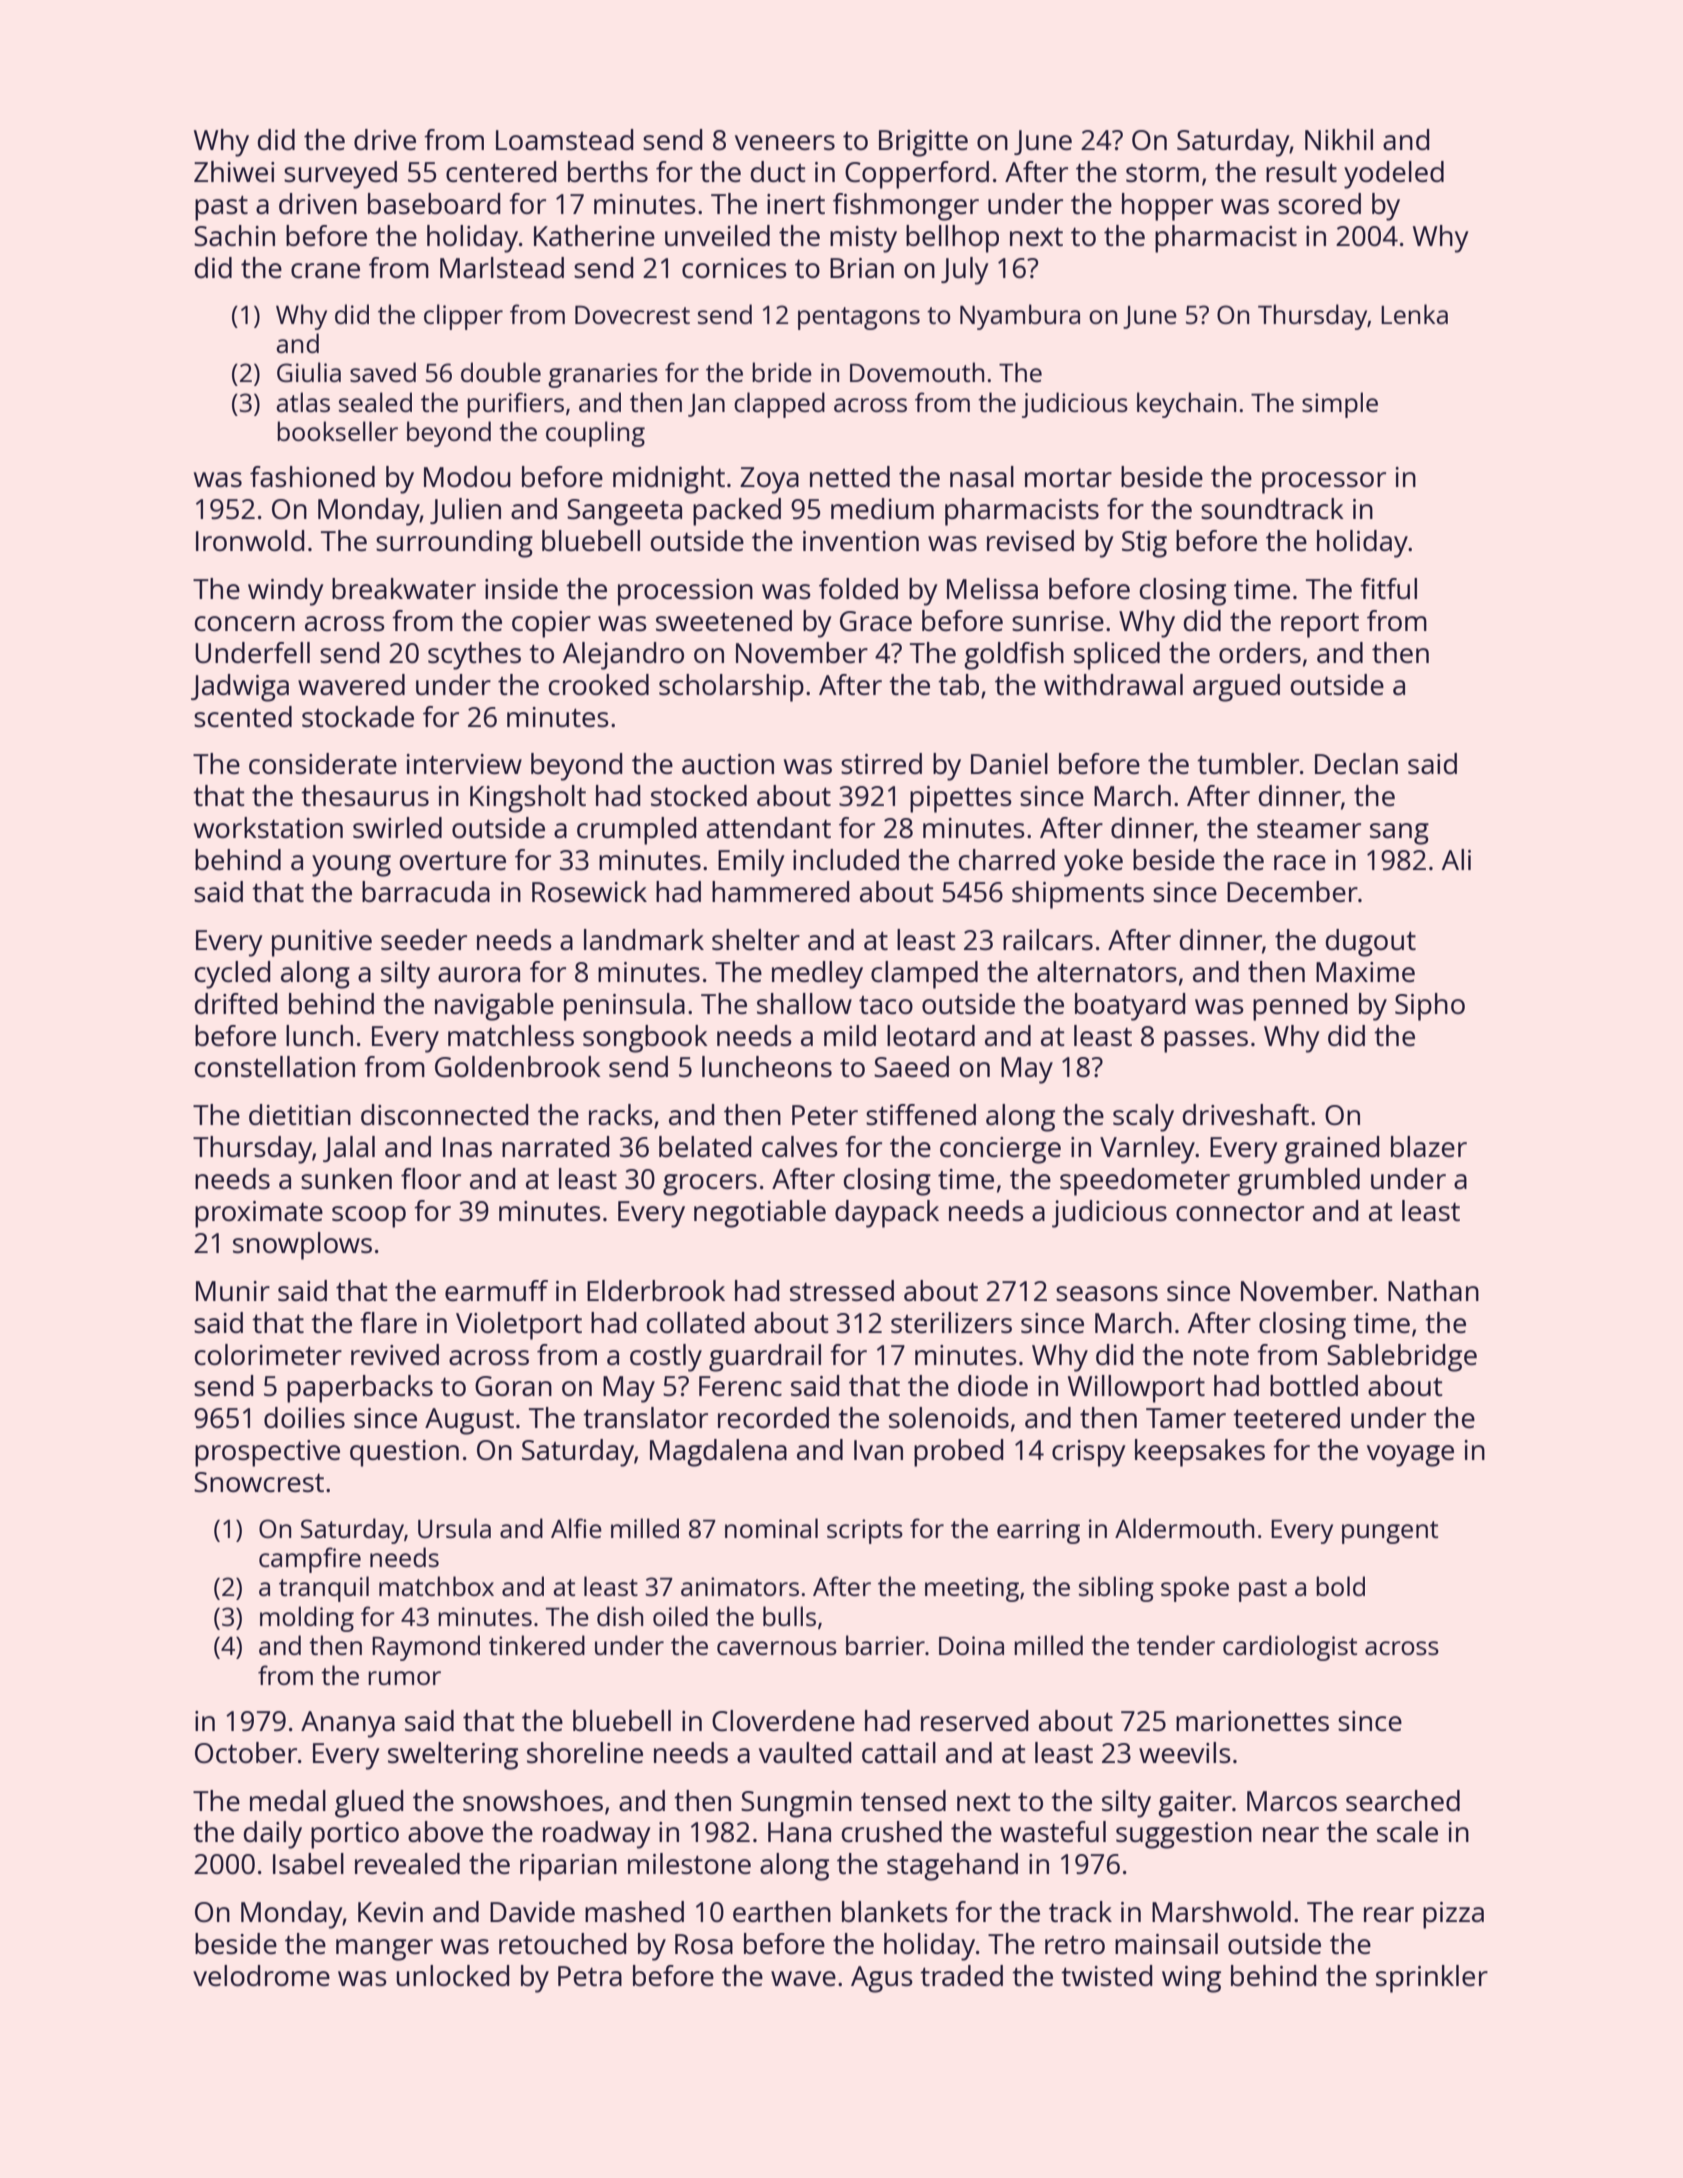  I want to click on berths, so click(608, 171).
